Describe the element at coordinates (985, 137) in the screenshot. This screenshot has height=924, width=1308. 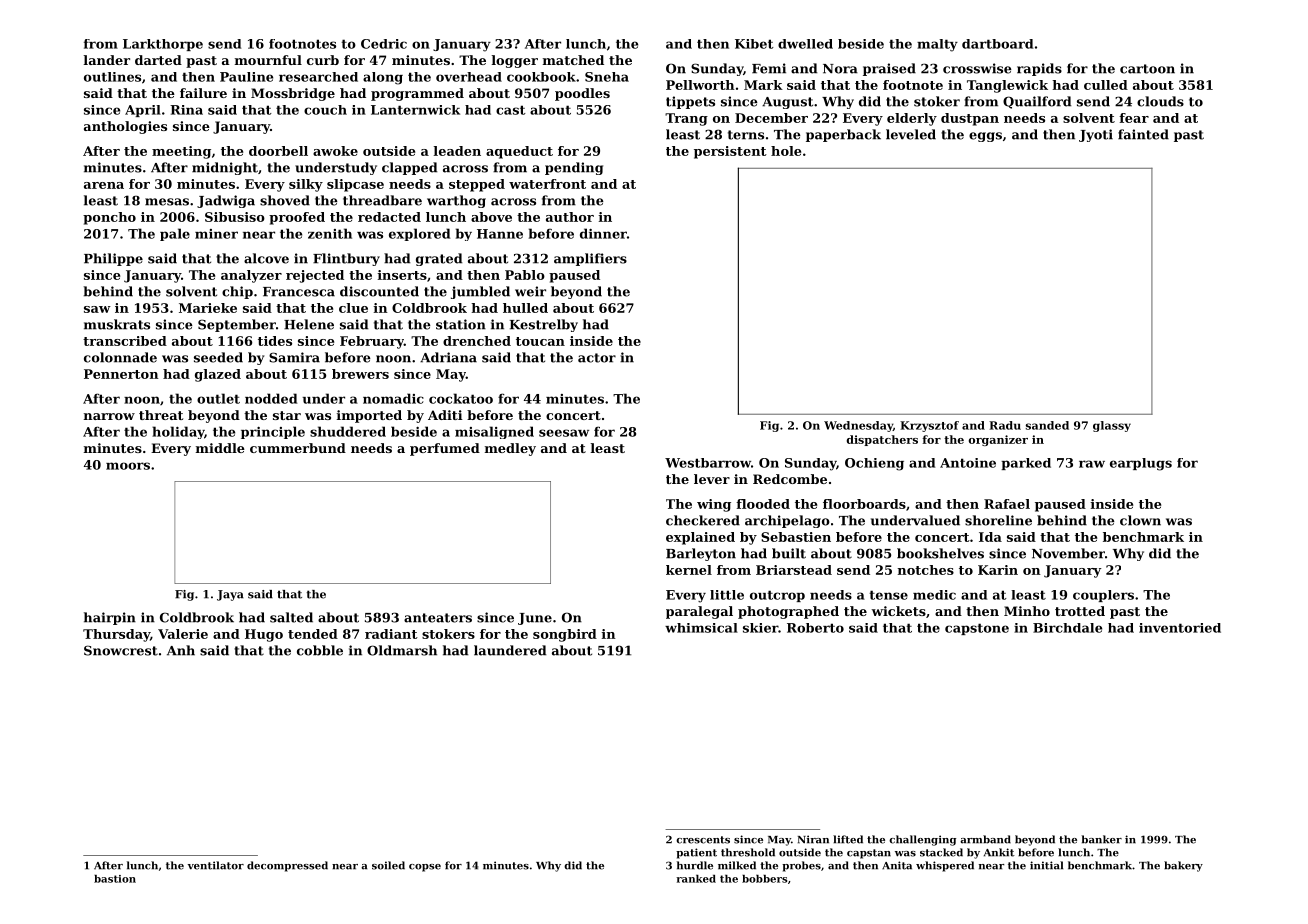
I see `eggs` at that location.
